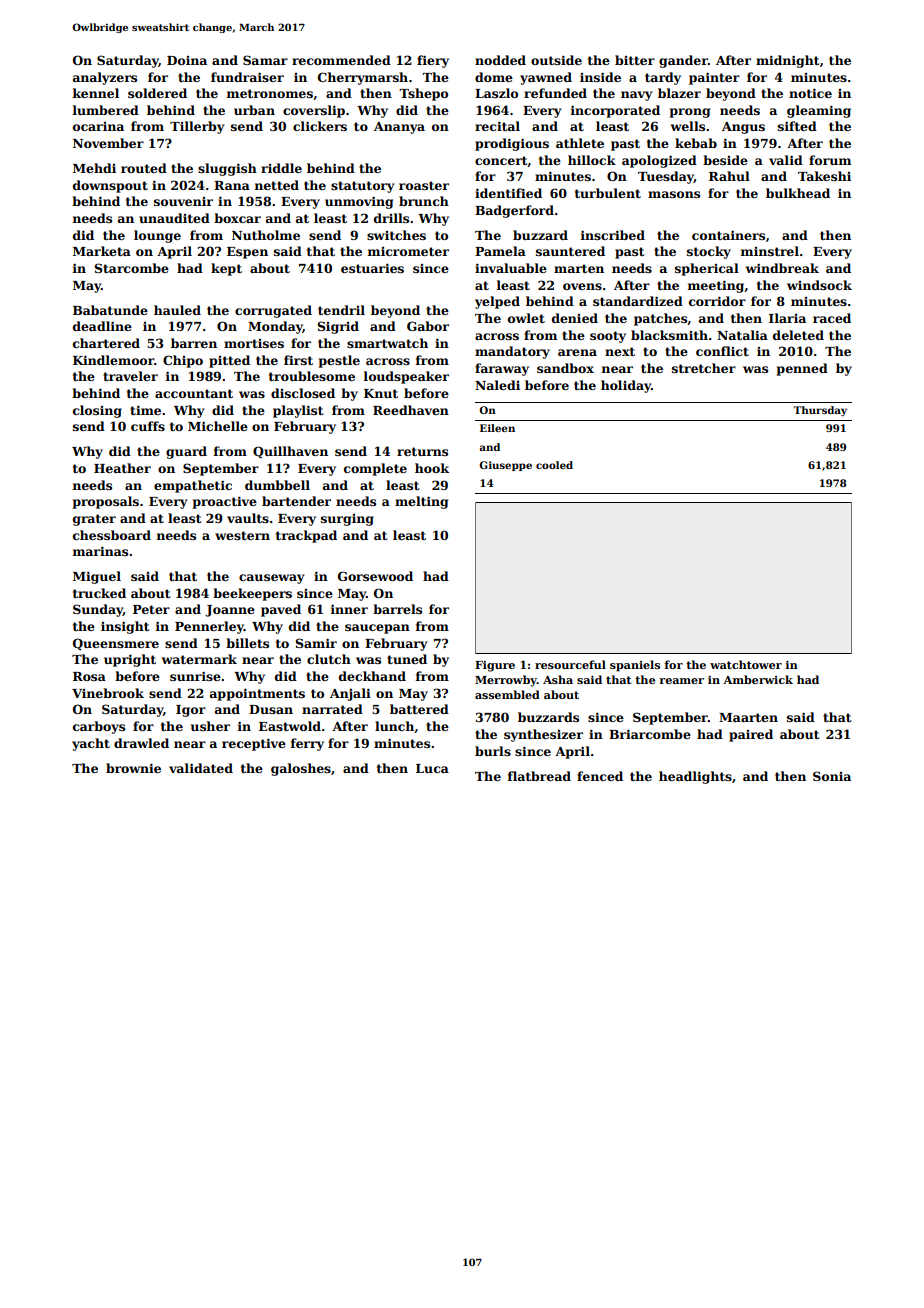  I want to click on grater, so click(94, 520).
